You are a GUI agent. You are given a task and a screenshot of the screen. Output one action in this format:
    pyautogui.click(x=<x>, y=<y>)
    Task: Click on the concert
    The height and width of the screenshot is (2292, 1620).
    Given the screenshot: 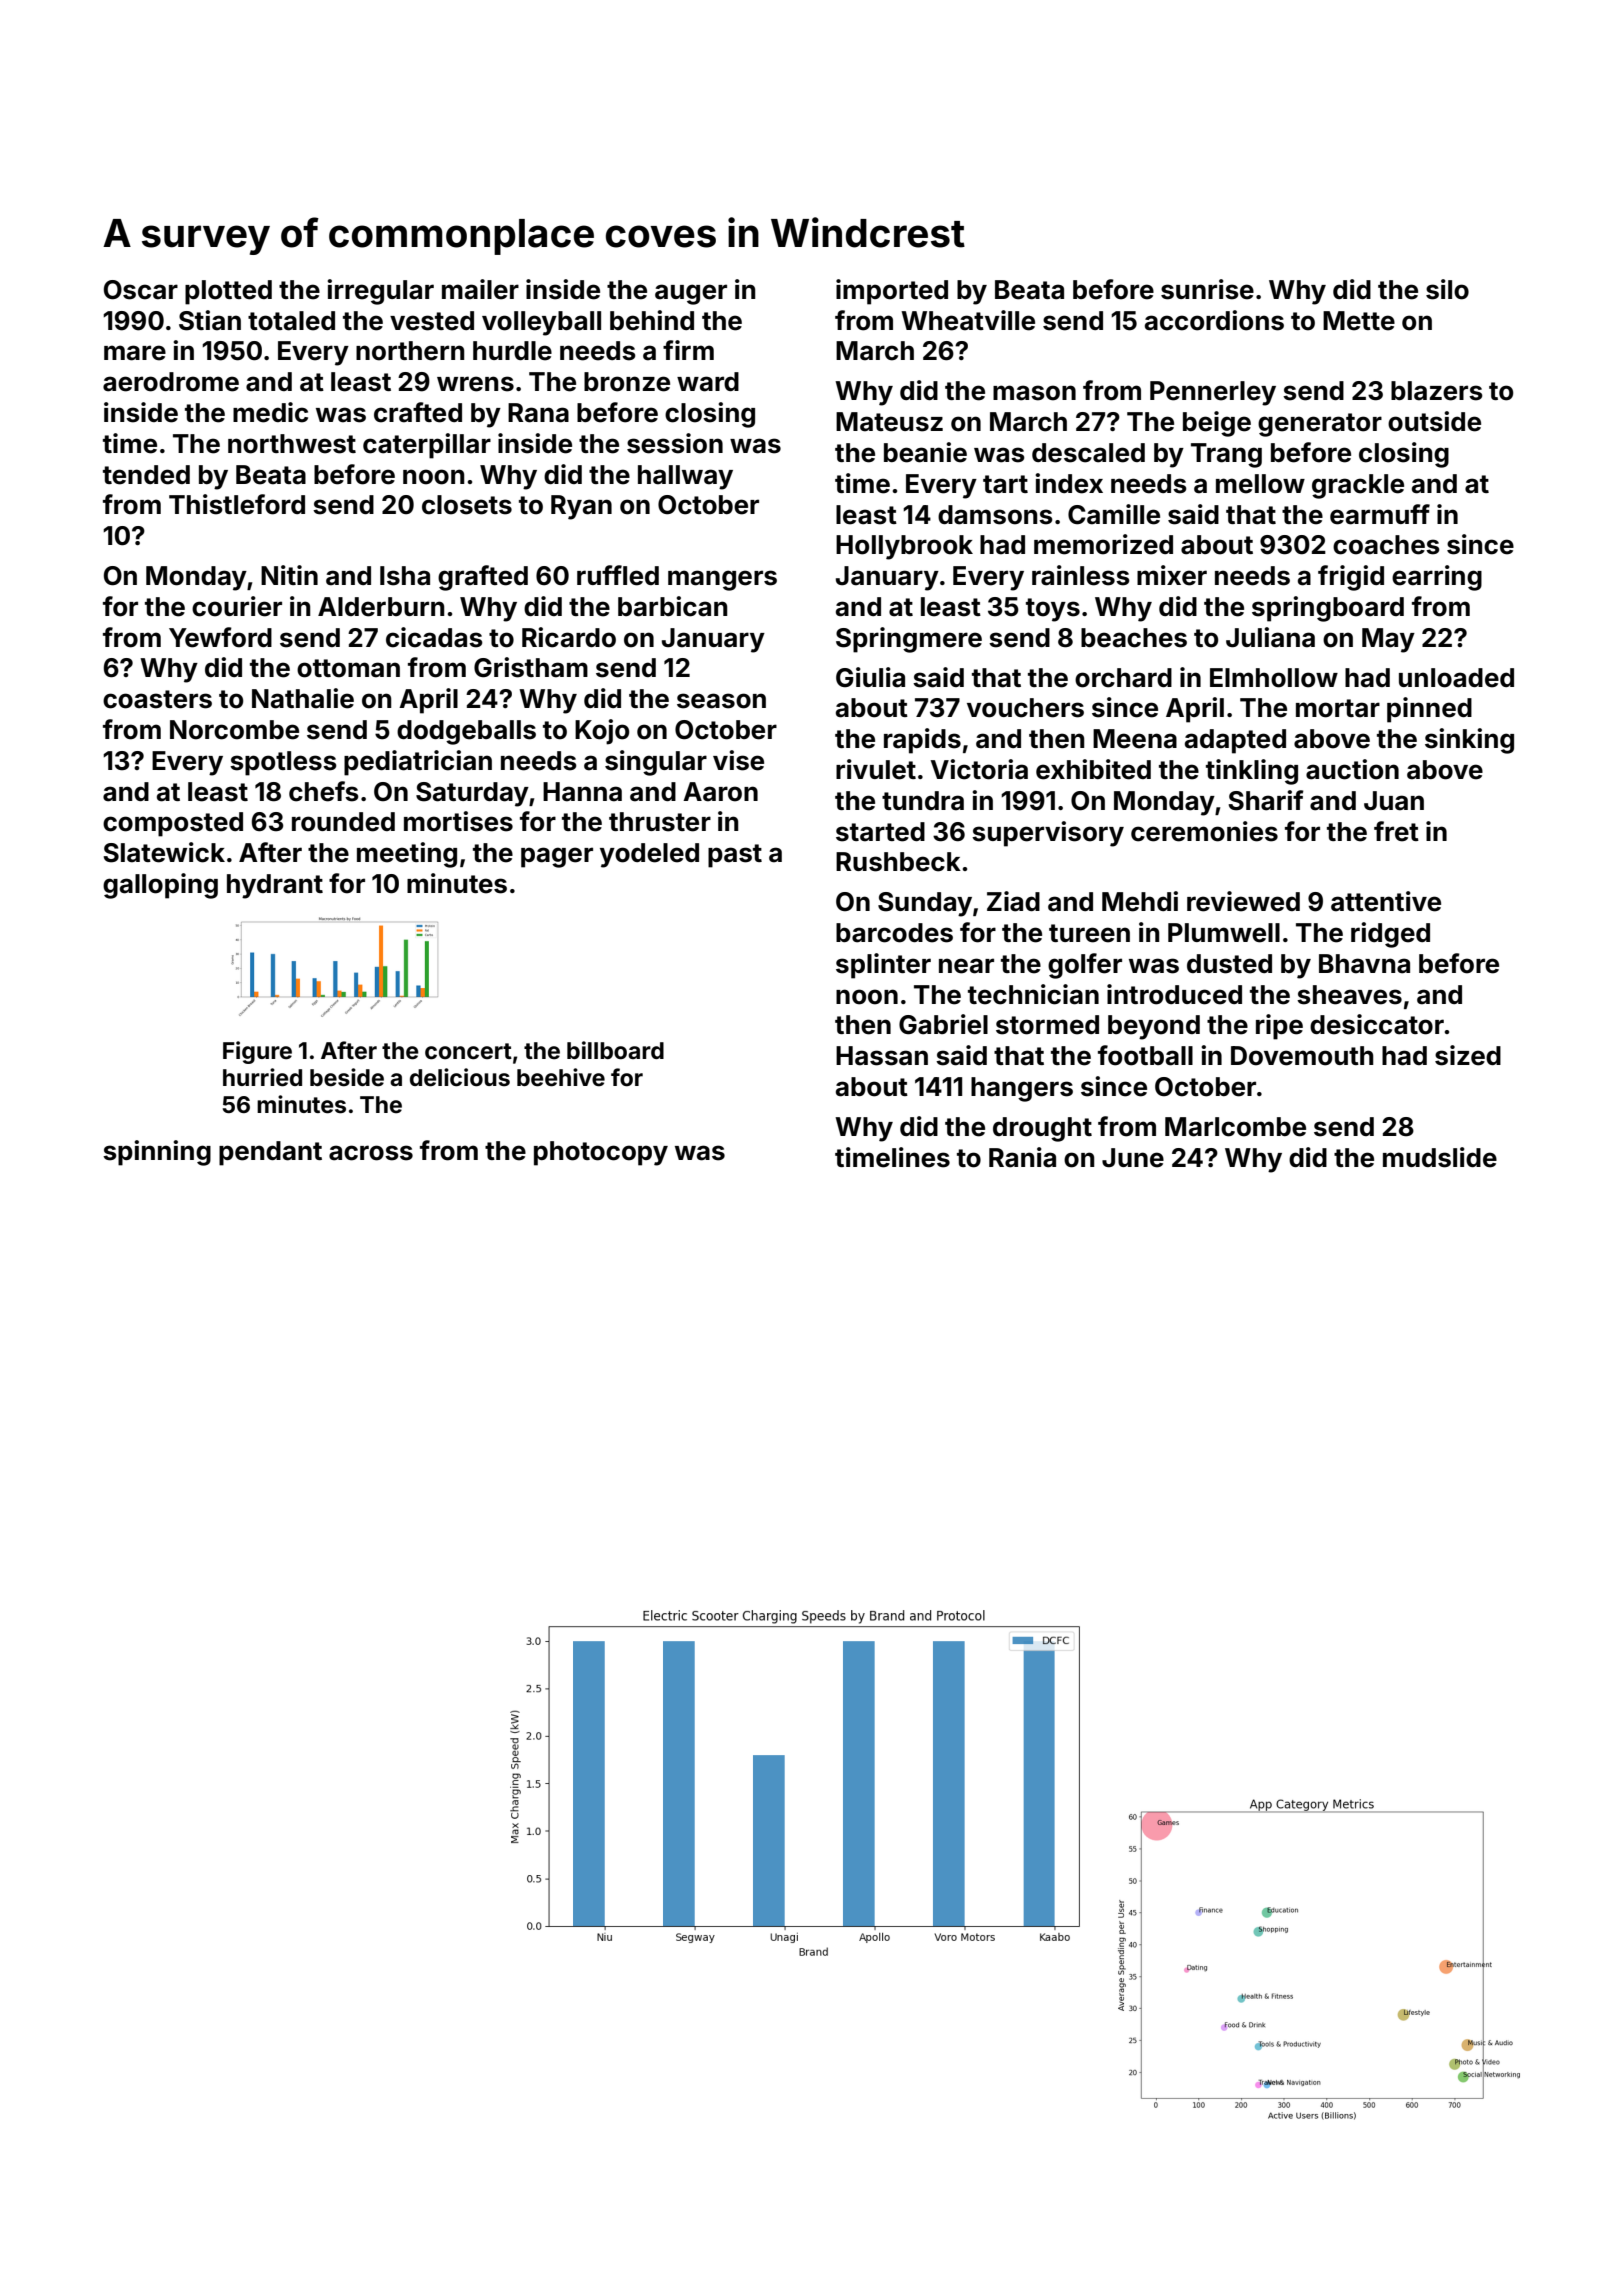 What is the action you would take?
    pyautogui.click(x=468, y=1051)
